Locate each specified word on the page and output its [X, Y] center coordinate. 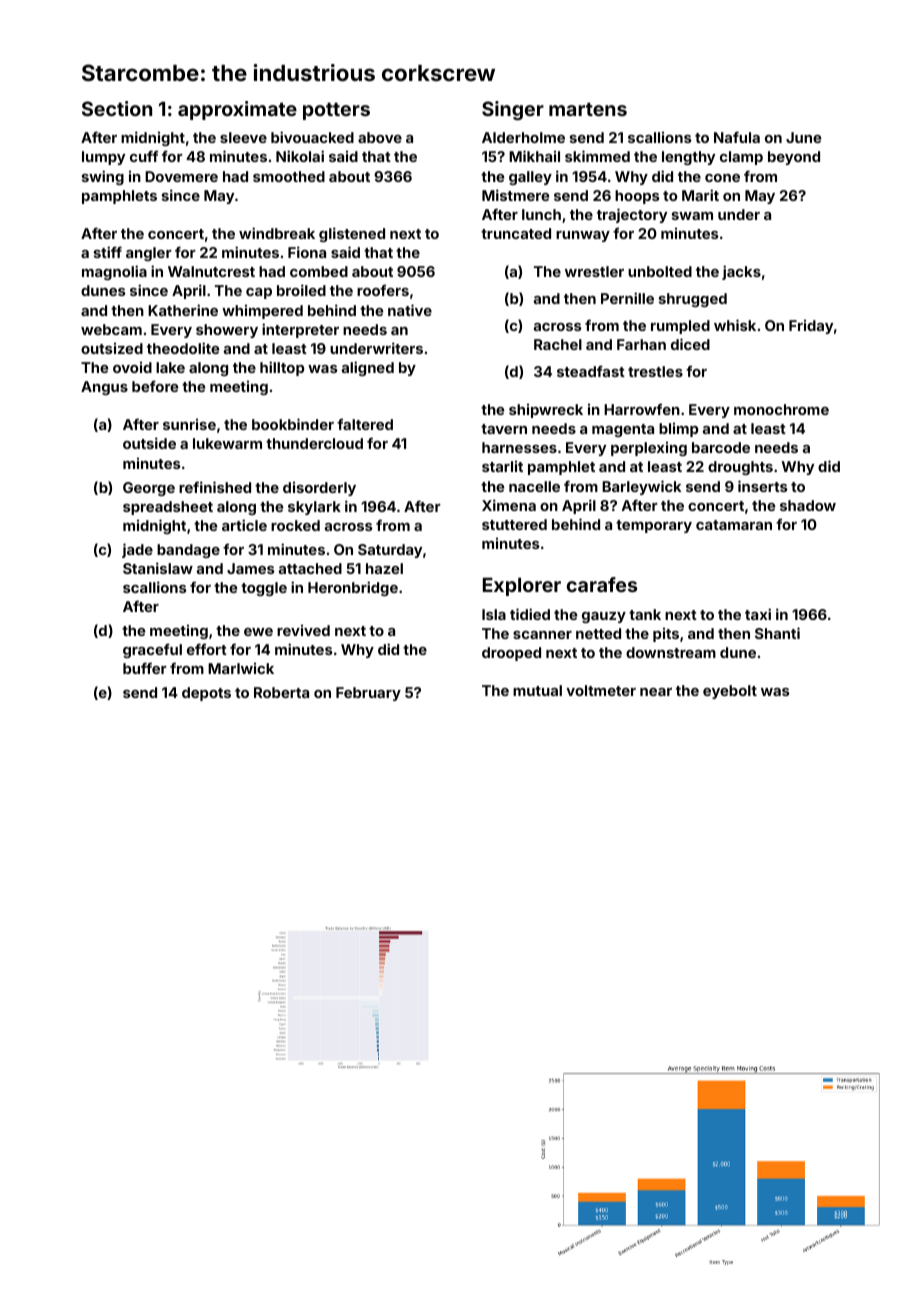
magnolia [114, 272]
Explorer [522, 587]
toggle [264, 589]
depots [206, 694]
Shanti [777, 633]
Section [117, 108]
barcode [721, 447]
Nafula [737, 137]
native [410, 310]
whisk [735, 325]
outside [149, 443]
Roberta [281, 692]
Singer [513, 110]
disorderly [319, 489]
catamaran [734, 525]
